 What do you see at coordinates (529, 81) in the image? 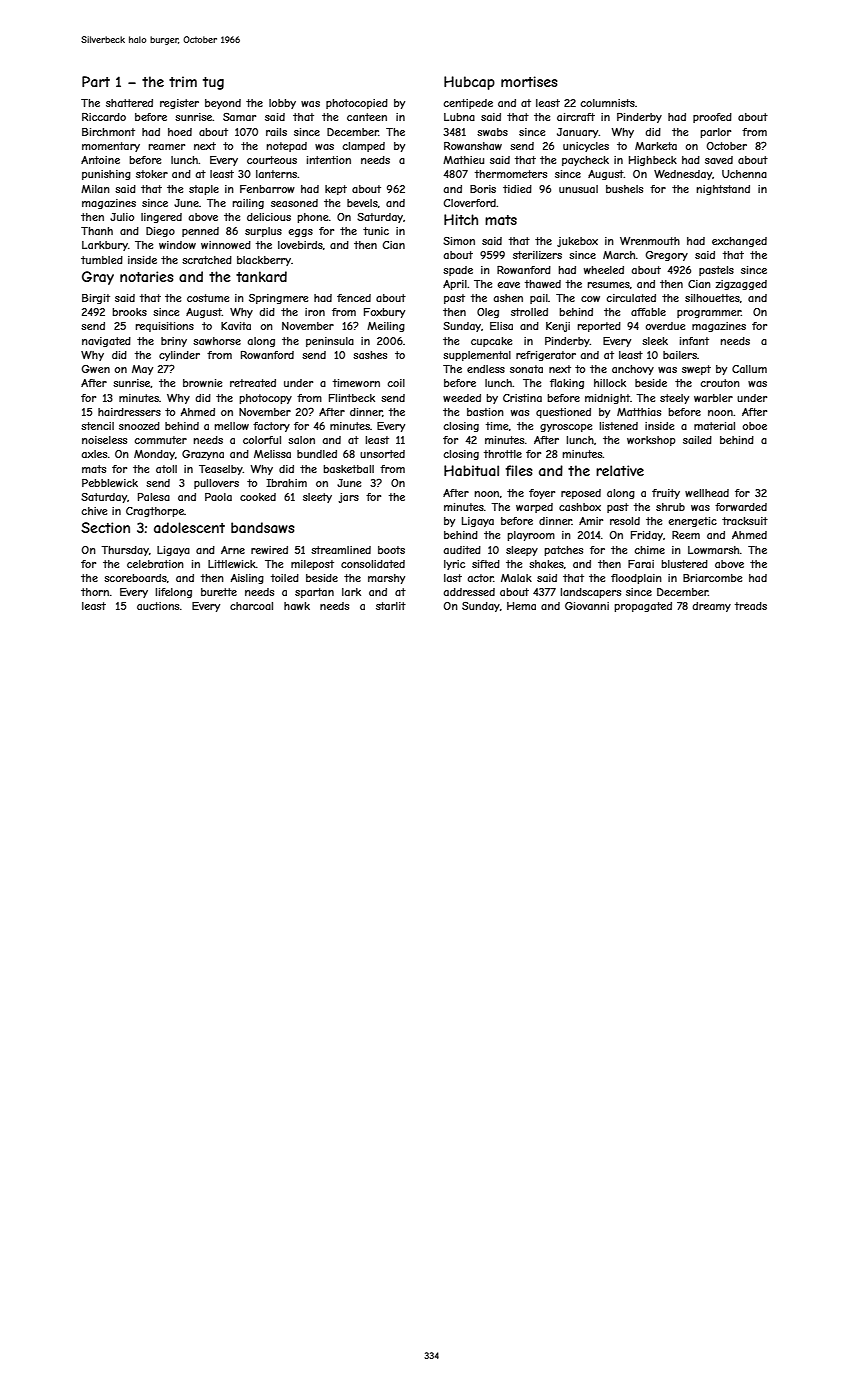
I see `mortises` at bounding box center [529, 81].
